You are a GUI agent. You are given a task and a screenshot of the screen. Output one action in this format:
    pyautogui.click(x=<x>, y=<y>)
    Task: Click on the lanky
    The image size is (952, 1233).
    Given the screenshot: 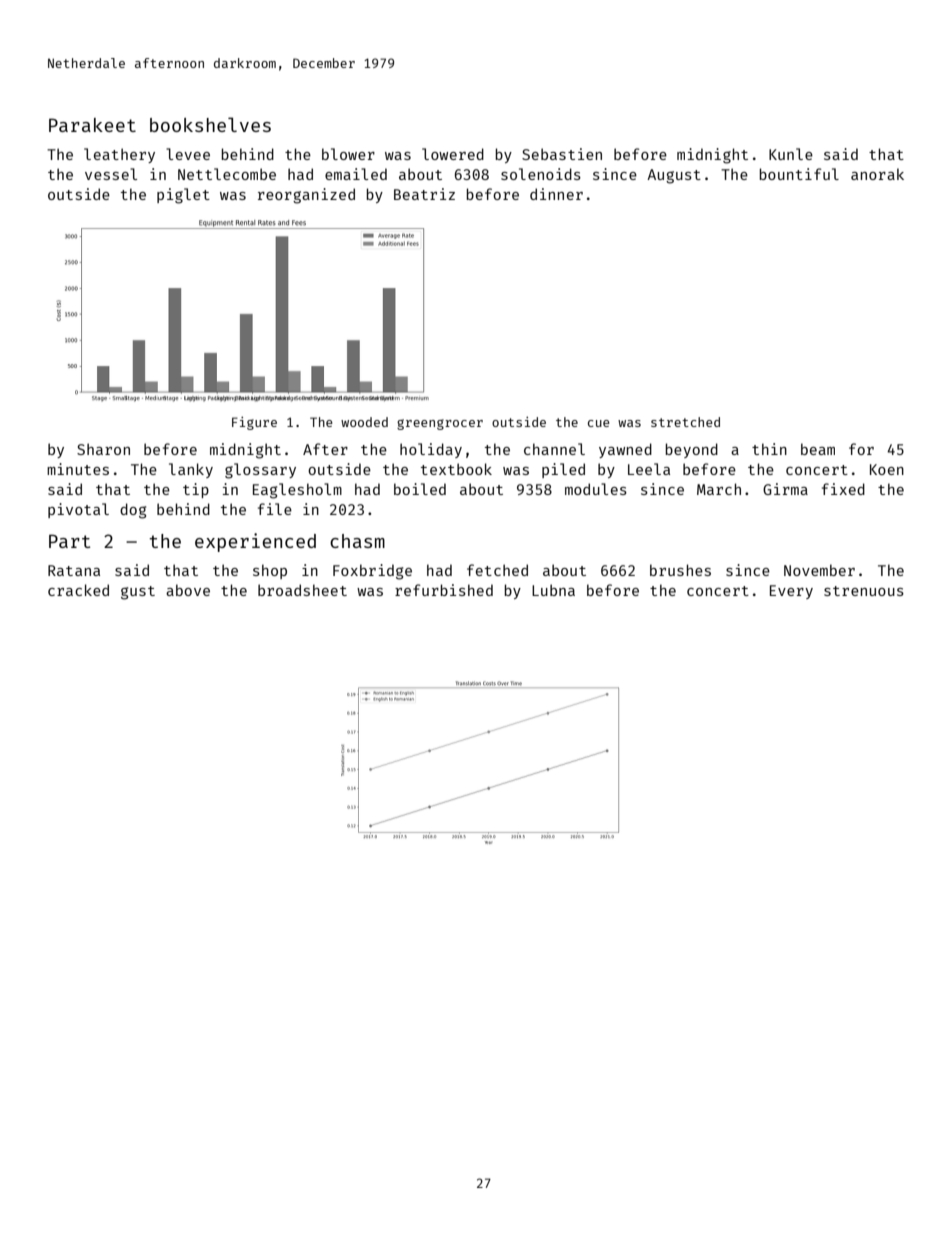 What is the action you would take?
    pyautogui.click(x=191, y=470)
